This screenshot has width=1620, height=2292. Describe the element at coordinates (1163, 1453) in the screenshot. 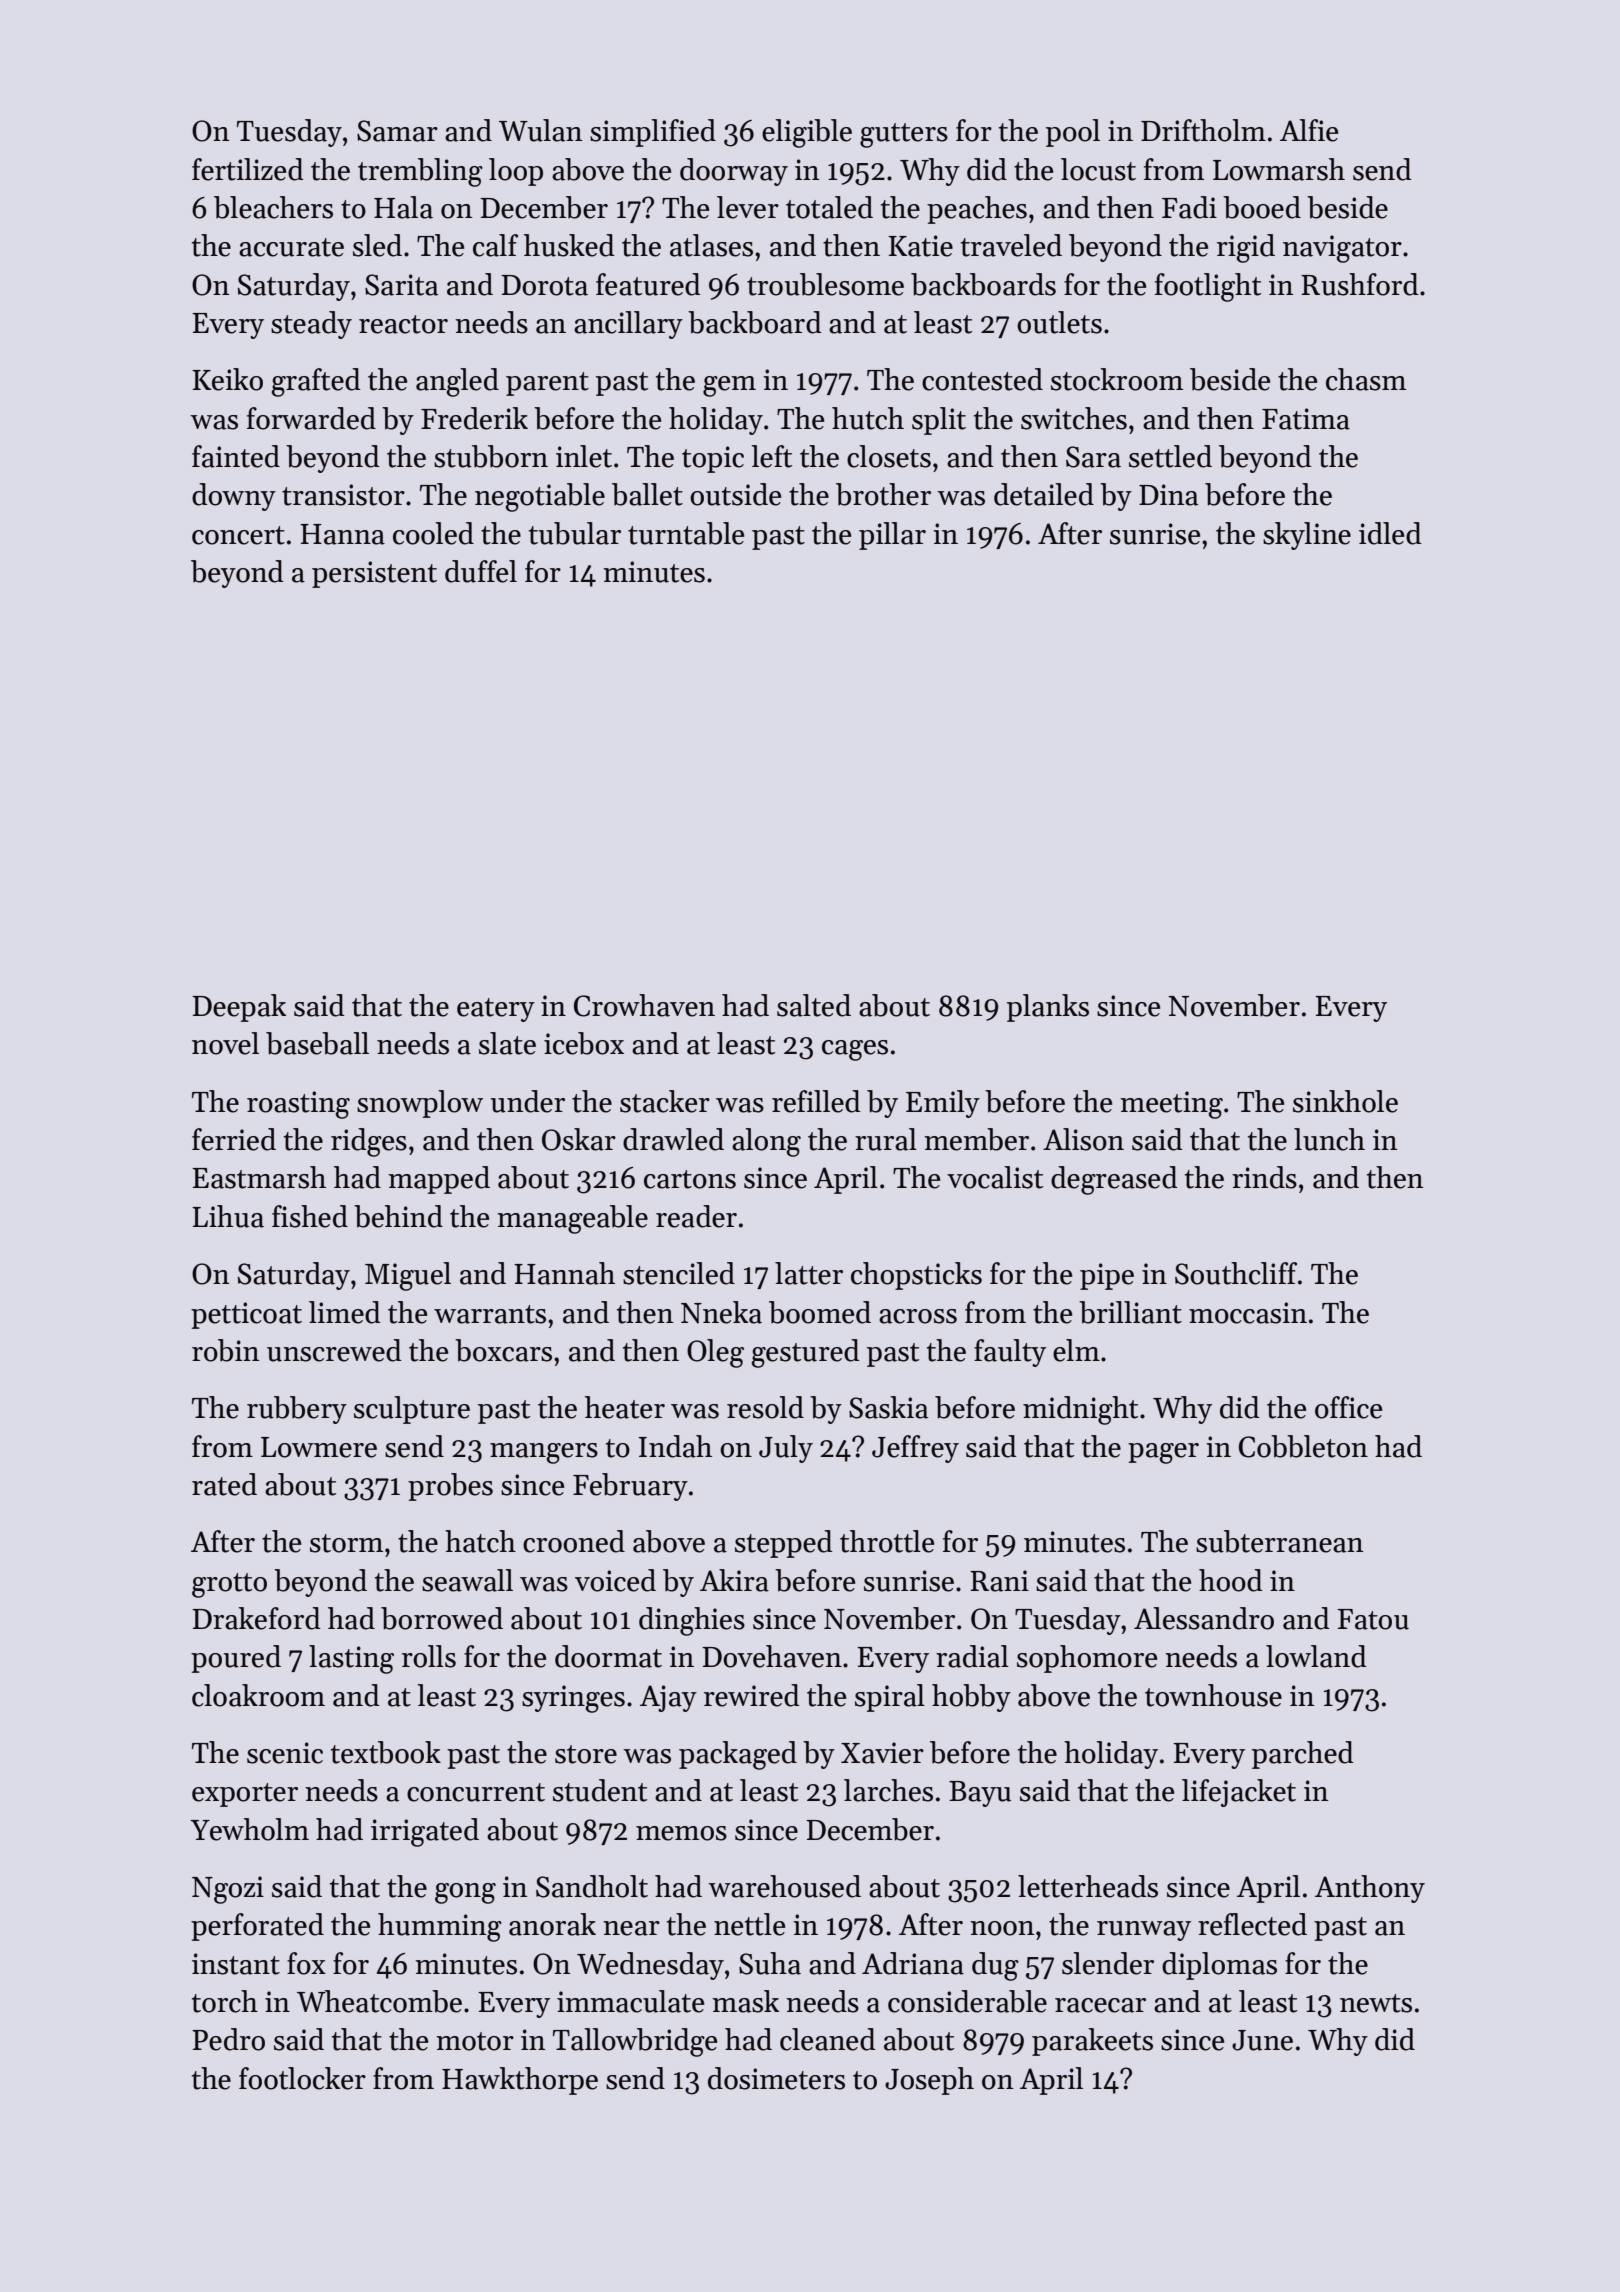

I see `pager` at that location.
